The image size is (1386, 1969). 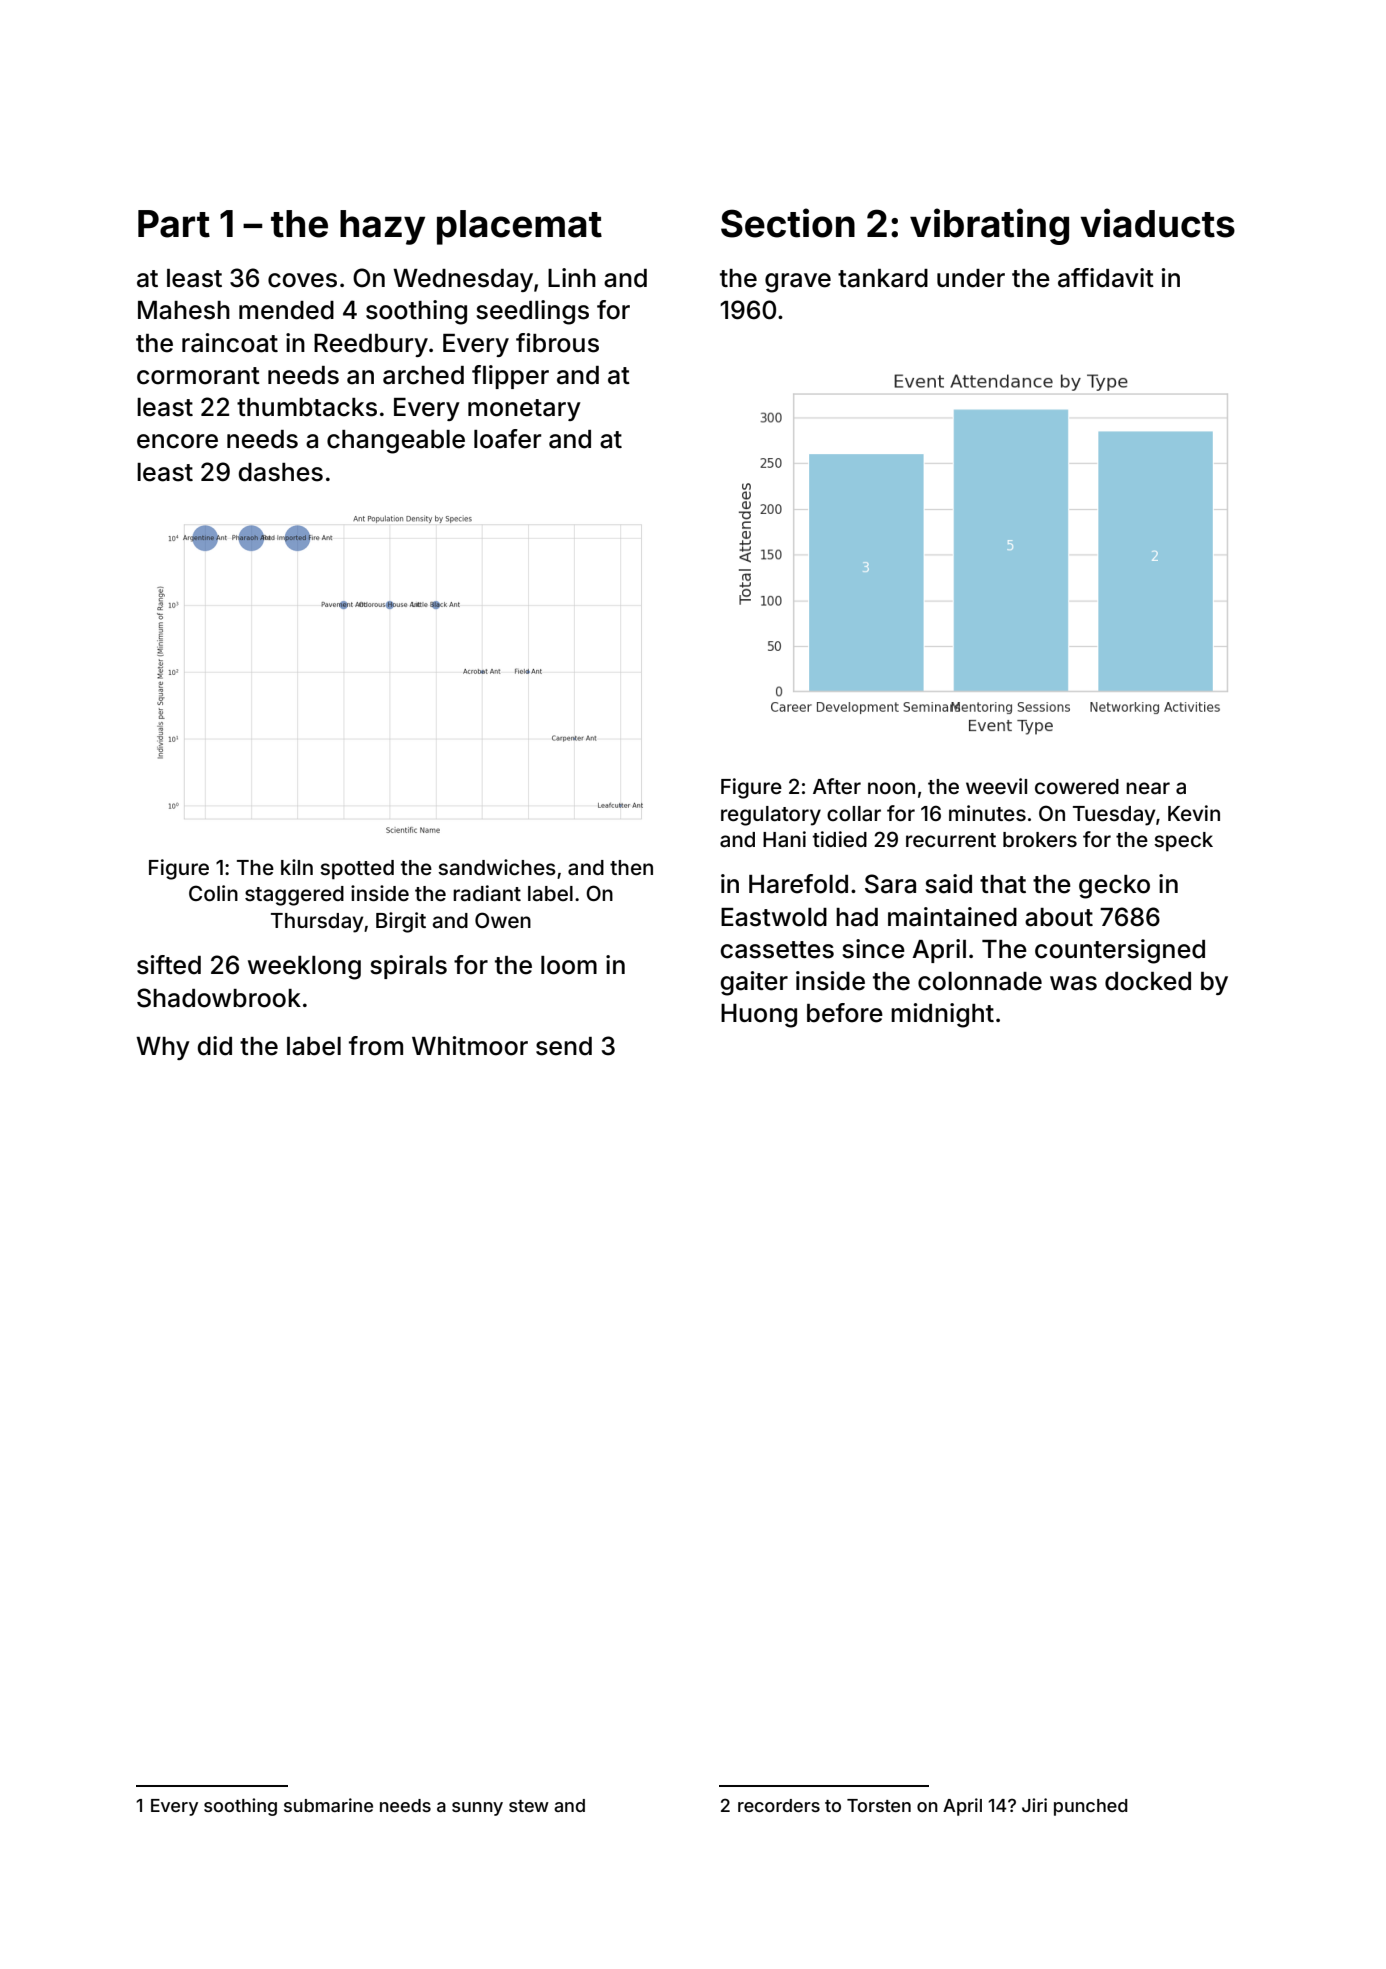 What do you see at coordinates (297, 867) in the document?
I see `kiln` at bounding box center [297, 867].
